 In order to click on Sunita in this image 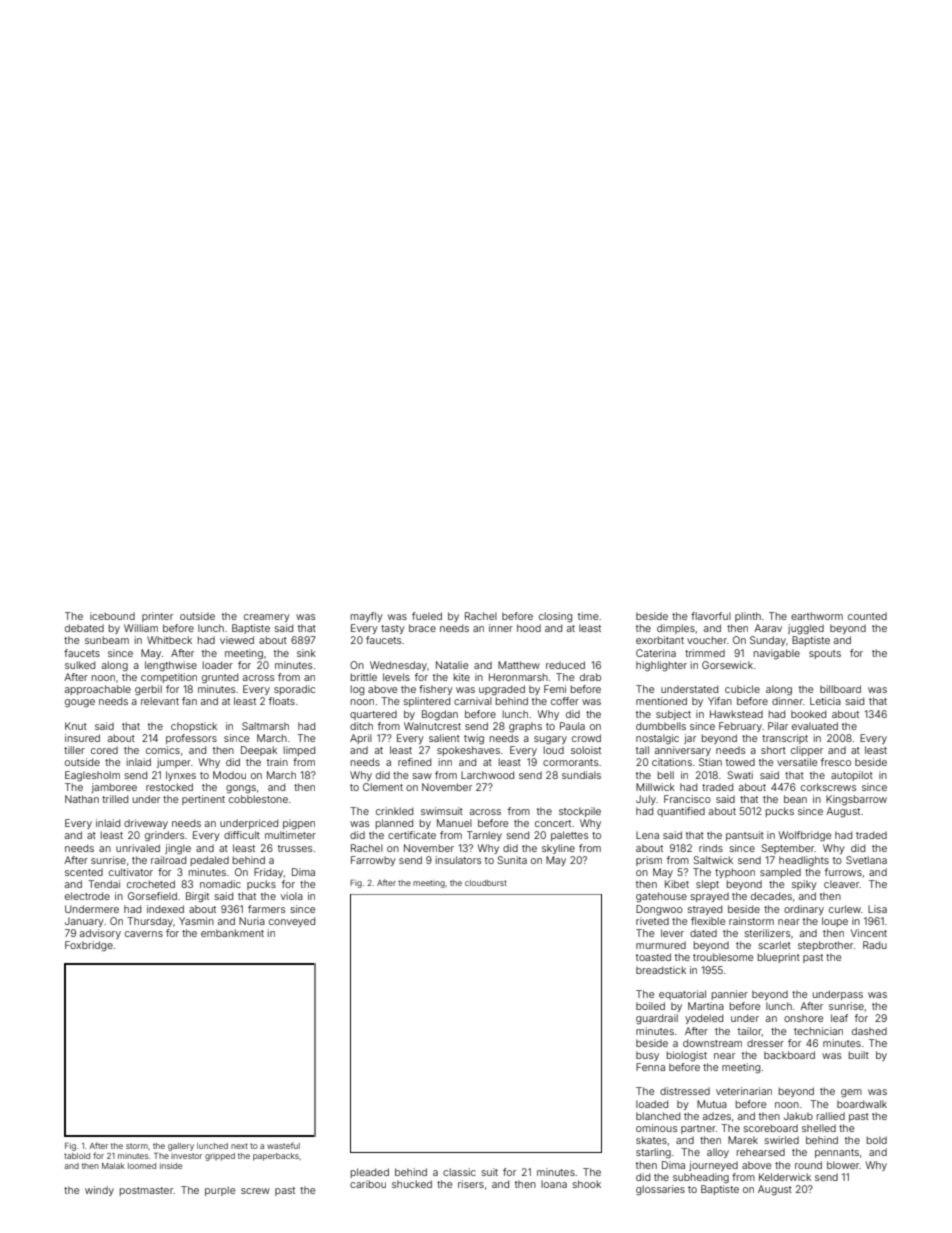, I will do `click(512, 860)`.
